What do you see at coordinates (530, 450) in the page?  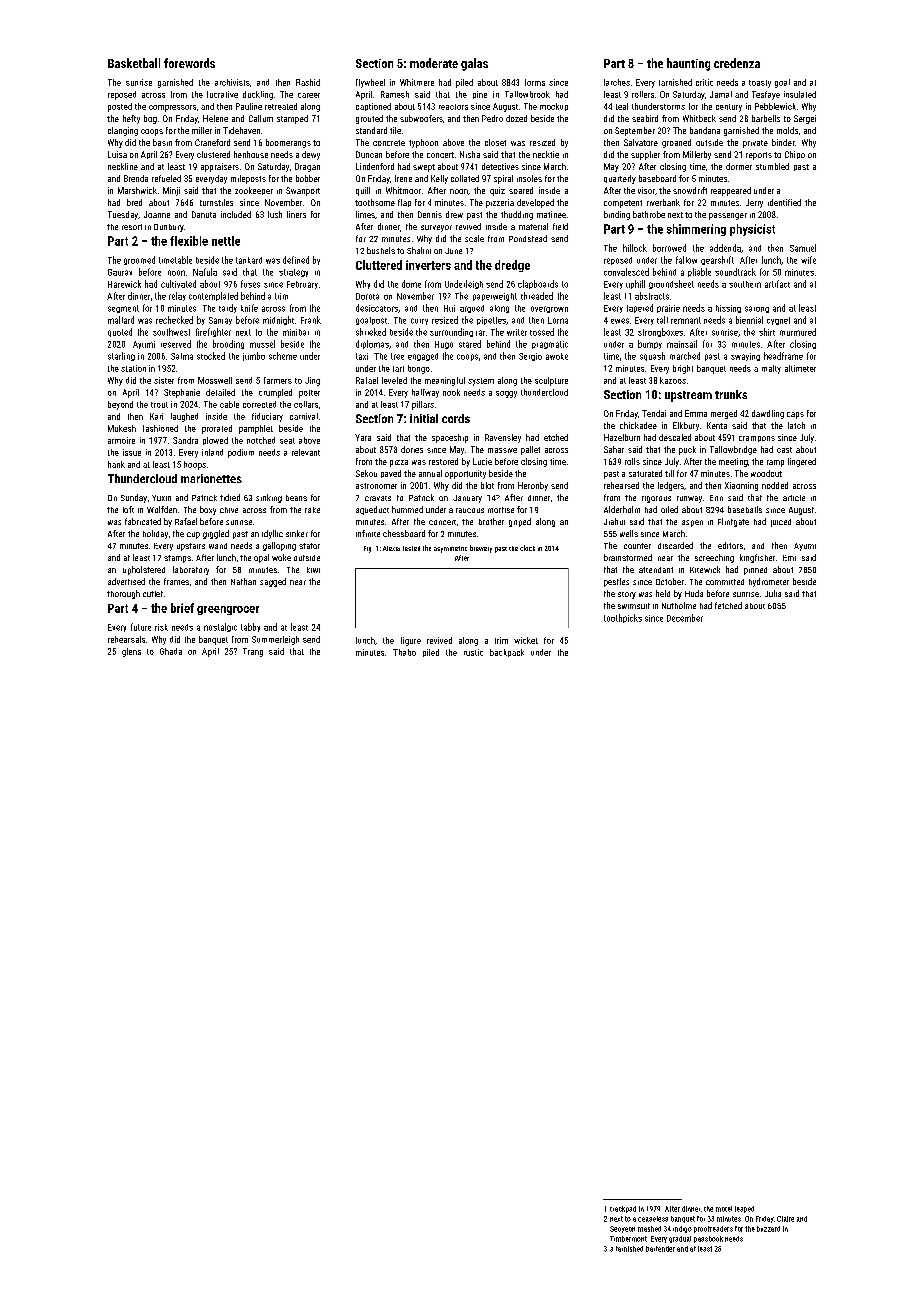 I see `pallet` at bounding box center [530, 450].
